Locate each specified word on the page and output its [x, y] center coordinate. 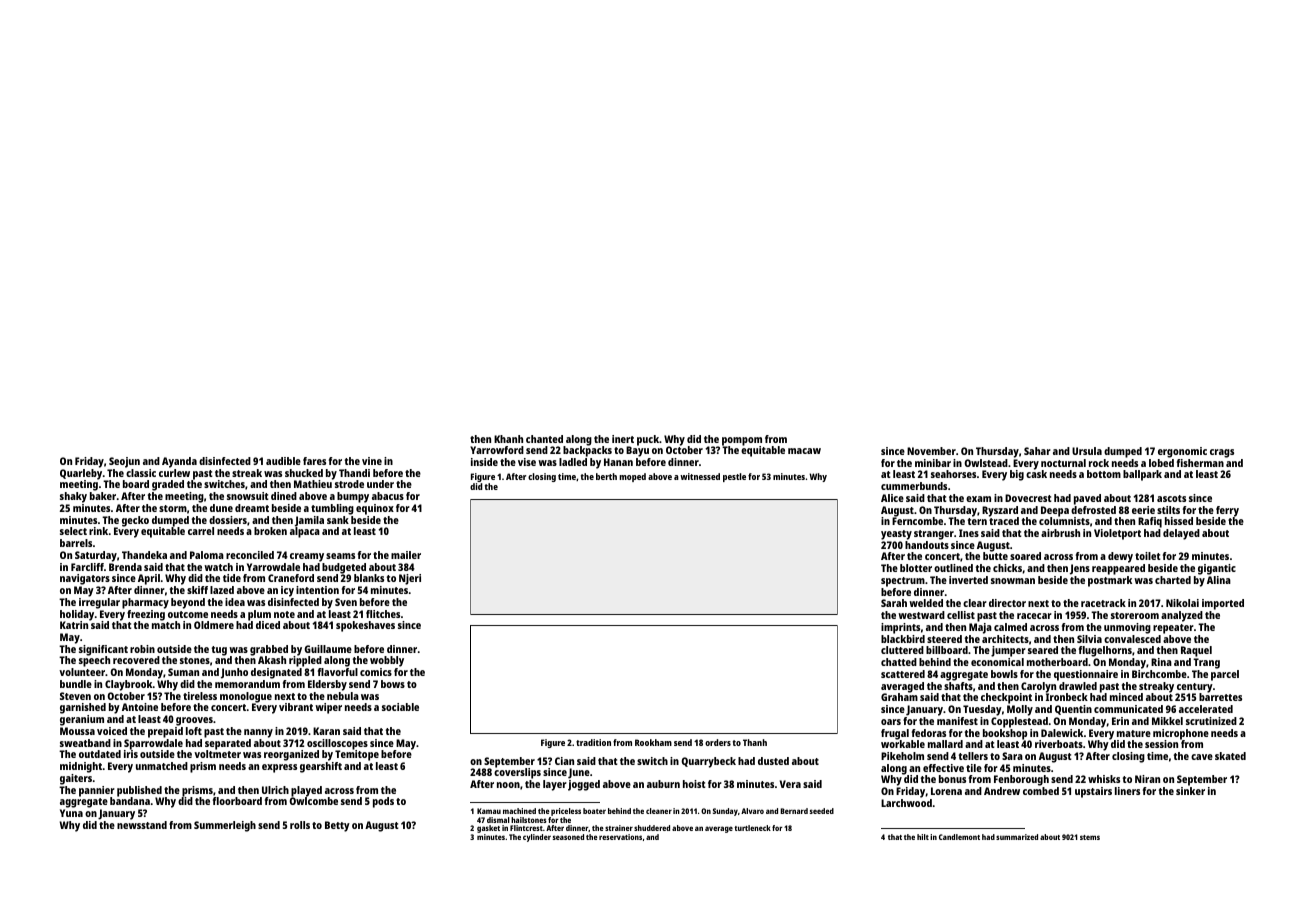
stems [1090, 837]
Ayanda [179, 462]
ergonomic [1182, 452]
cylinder [537, 838]
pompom [742, 441]
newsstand [142, 825]
